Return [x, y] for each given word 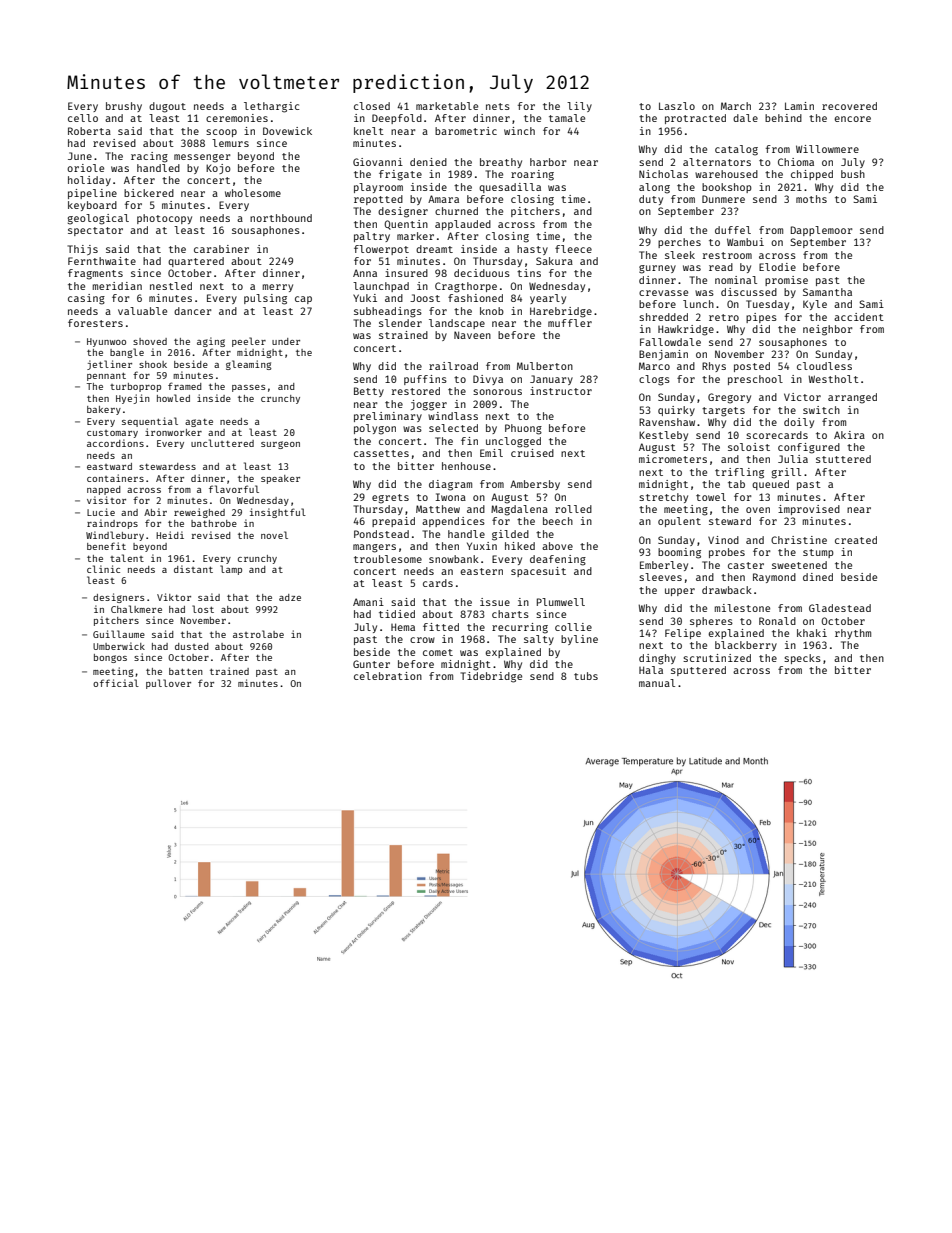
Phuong [523, 429]
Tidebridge [491, 677]
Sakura [554, 261]
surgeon [280, 445]
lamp [231, 570]
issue [495, 602]
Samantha [827, 292]
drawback [727, 590]
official [116, 683]
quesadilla [510, 188]
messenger [202, 158]
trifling [739, 473]
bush [853, 174]
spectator [95, 231]
